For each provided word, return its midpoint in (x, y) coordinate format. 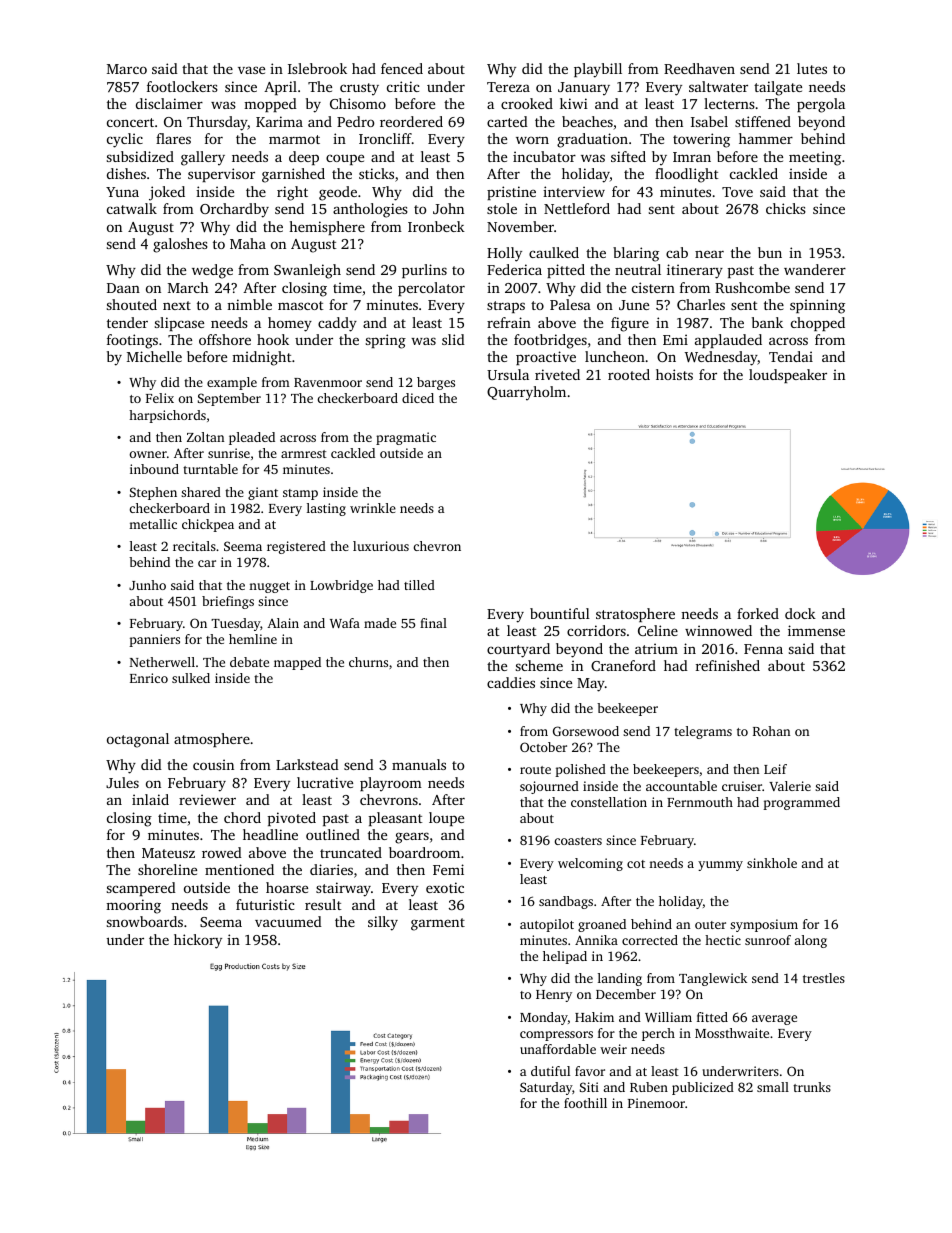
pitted (566, 271)
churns (368, 662)
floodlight (687, 175)
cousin (213, 764)
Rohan (771, 731)
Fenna (763, 649)
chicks (786, 208)
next (177, 305)
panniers (154, 640)
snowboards (145, 921)
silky (383, 923)
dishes (126, 173)
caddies (511, 682)
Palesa (570, 304)
